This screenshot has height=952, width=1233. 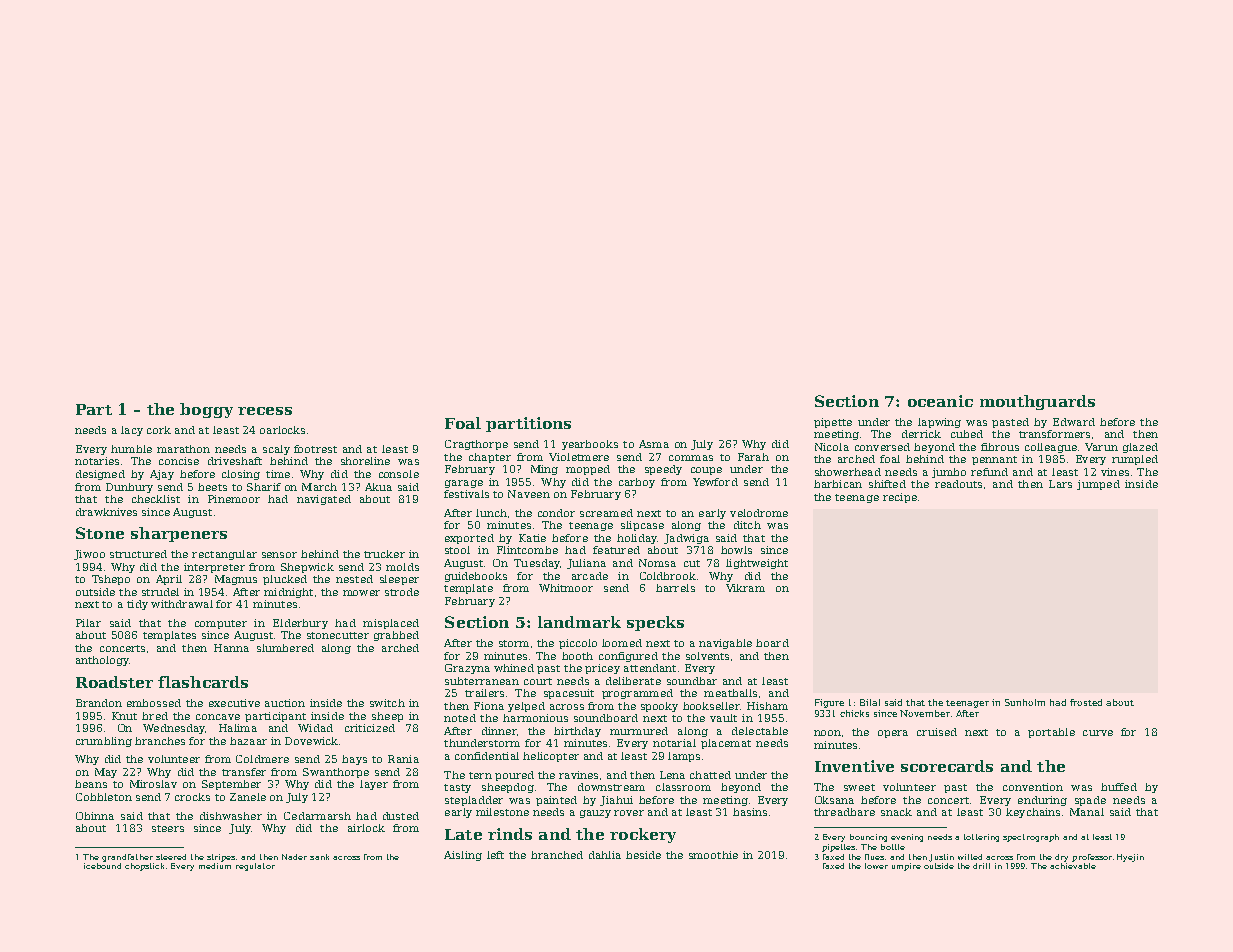 What do you see at coordinates (654, 444) in the screenshot?
I see `Asma` at bounding box center [654, 444].
